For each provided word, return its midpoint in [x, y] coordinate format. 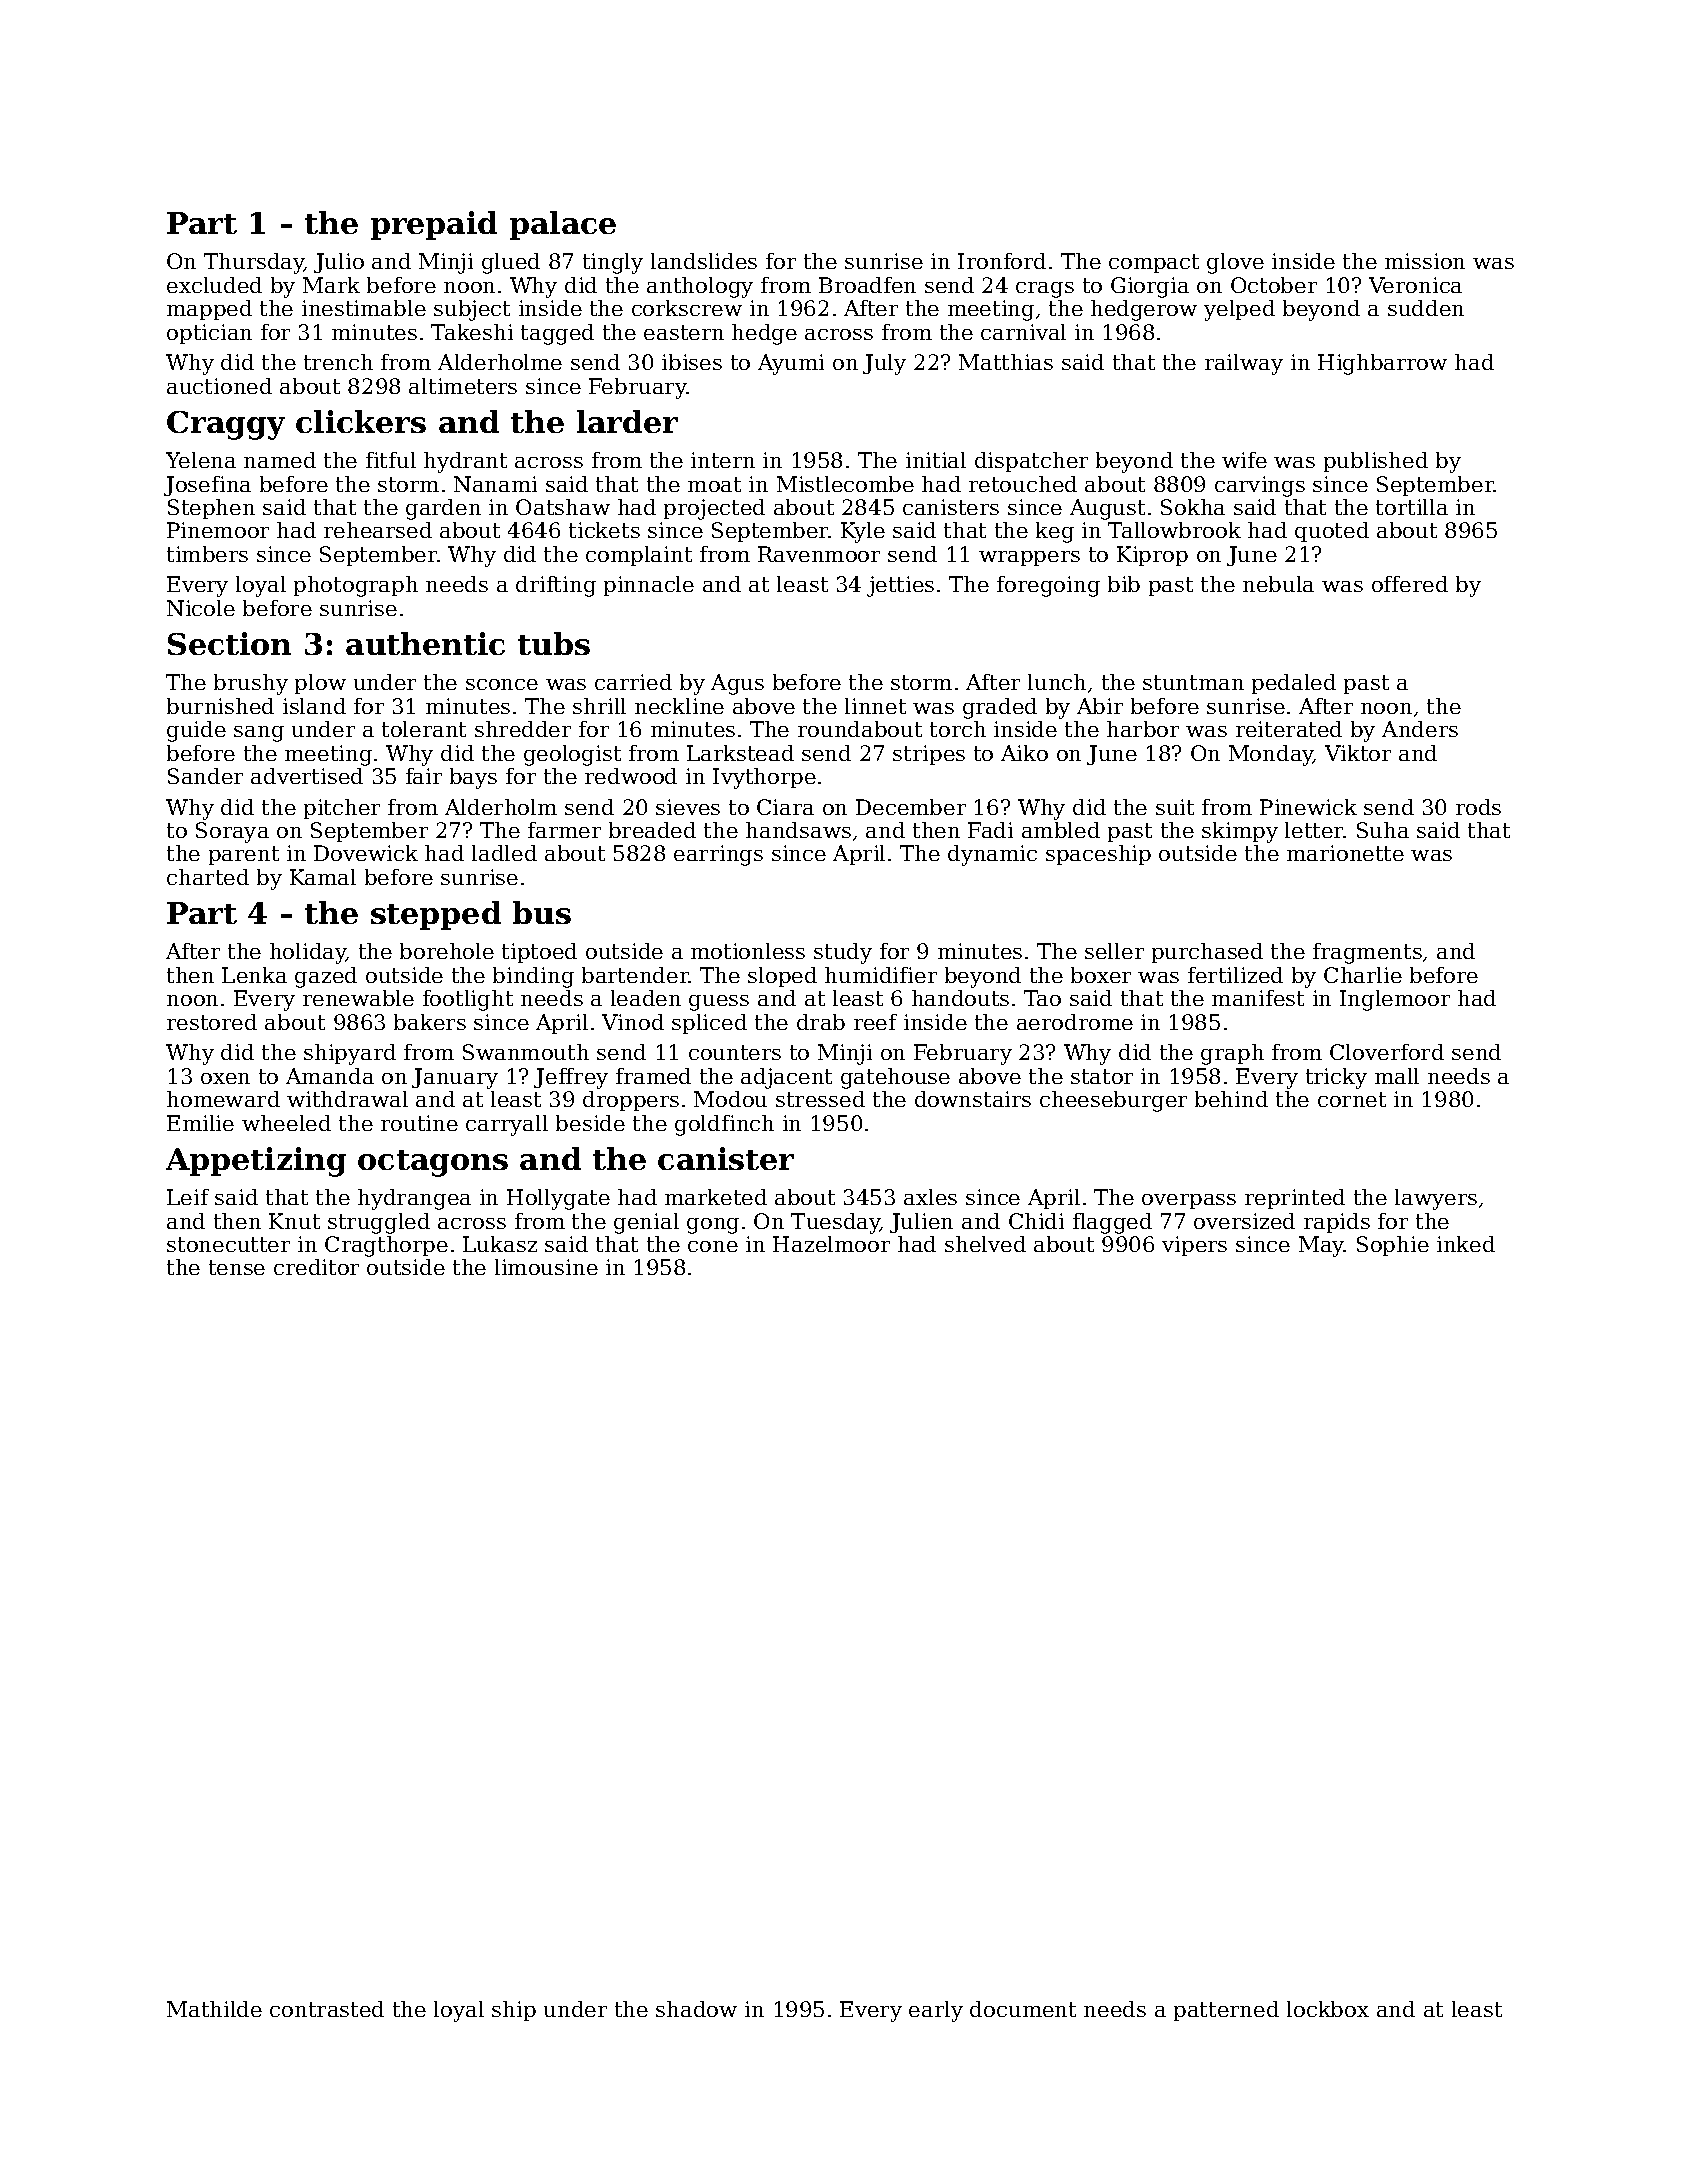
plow [320, 684]
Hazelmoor [831, 1244]
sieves [688, 807]
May [1321, 1246]
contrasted [327, 2009]
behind [1231, 1099]
